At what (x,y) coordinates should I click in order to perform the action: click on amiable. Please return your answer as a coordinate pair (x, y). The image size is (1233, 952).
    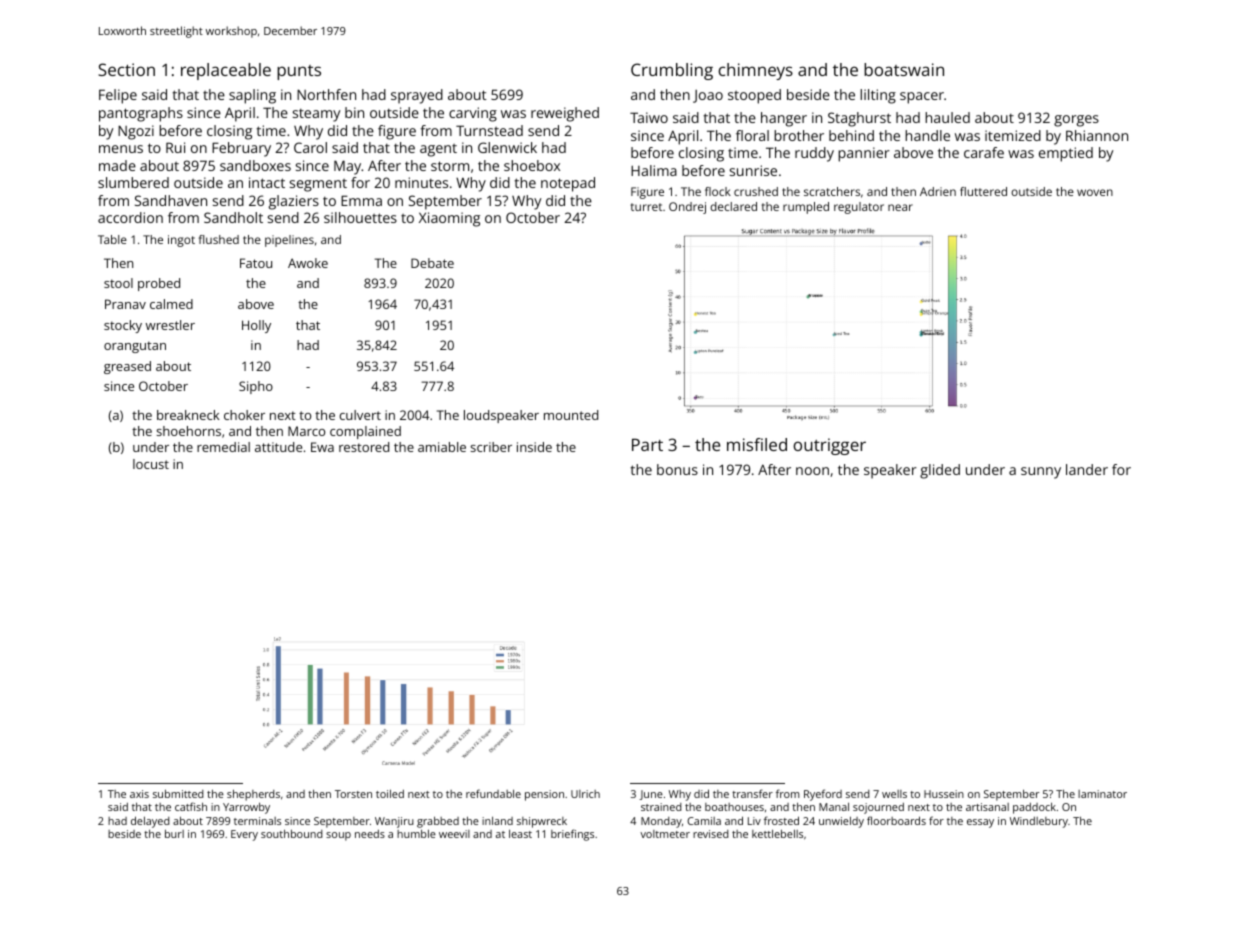
    Looking at the image, I should click on (442, 447).
